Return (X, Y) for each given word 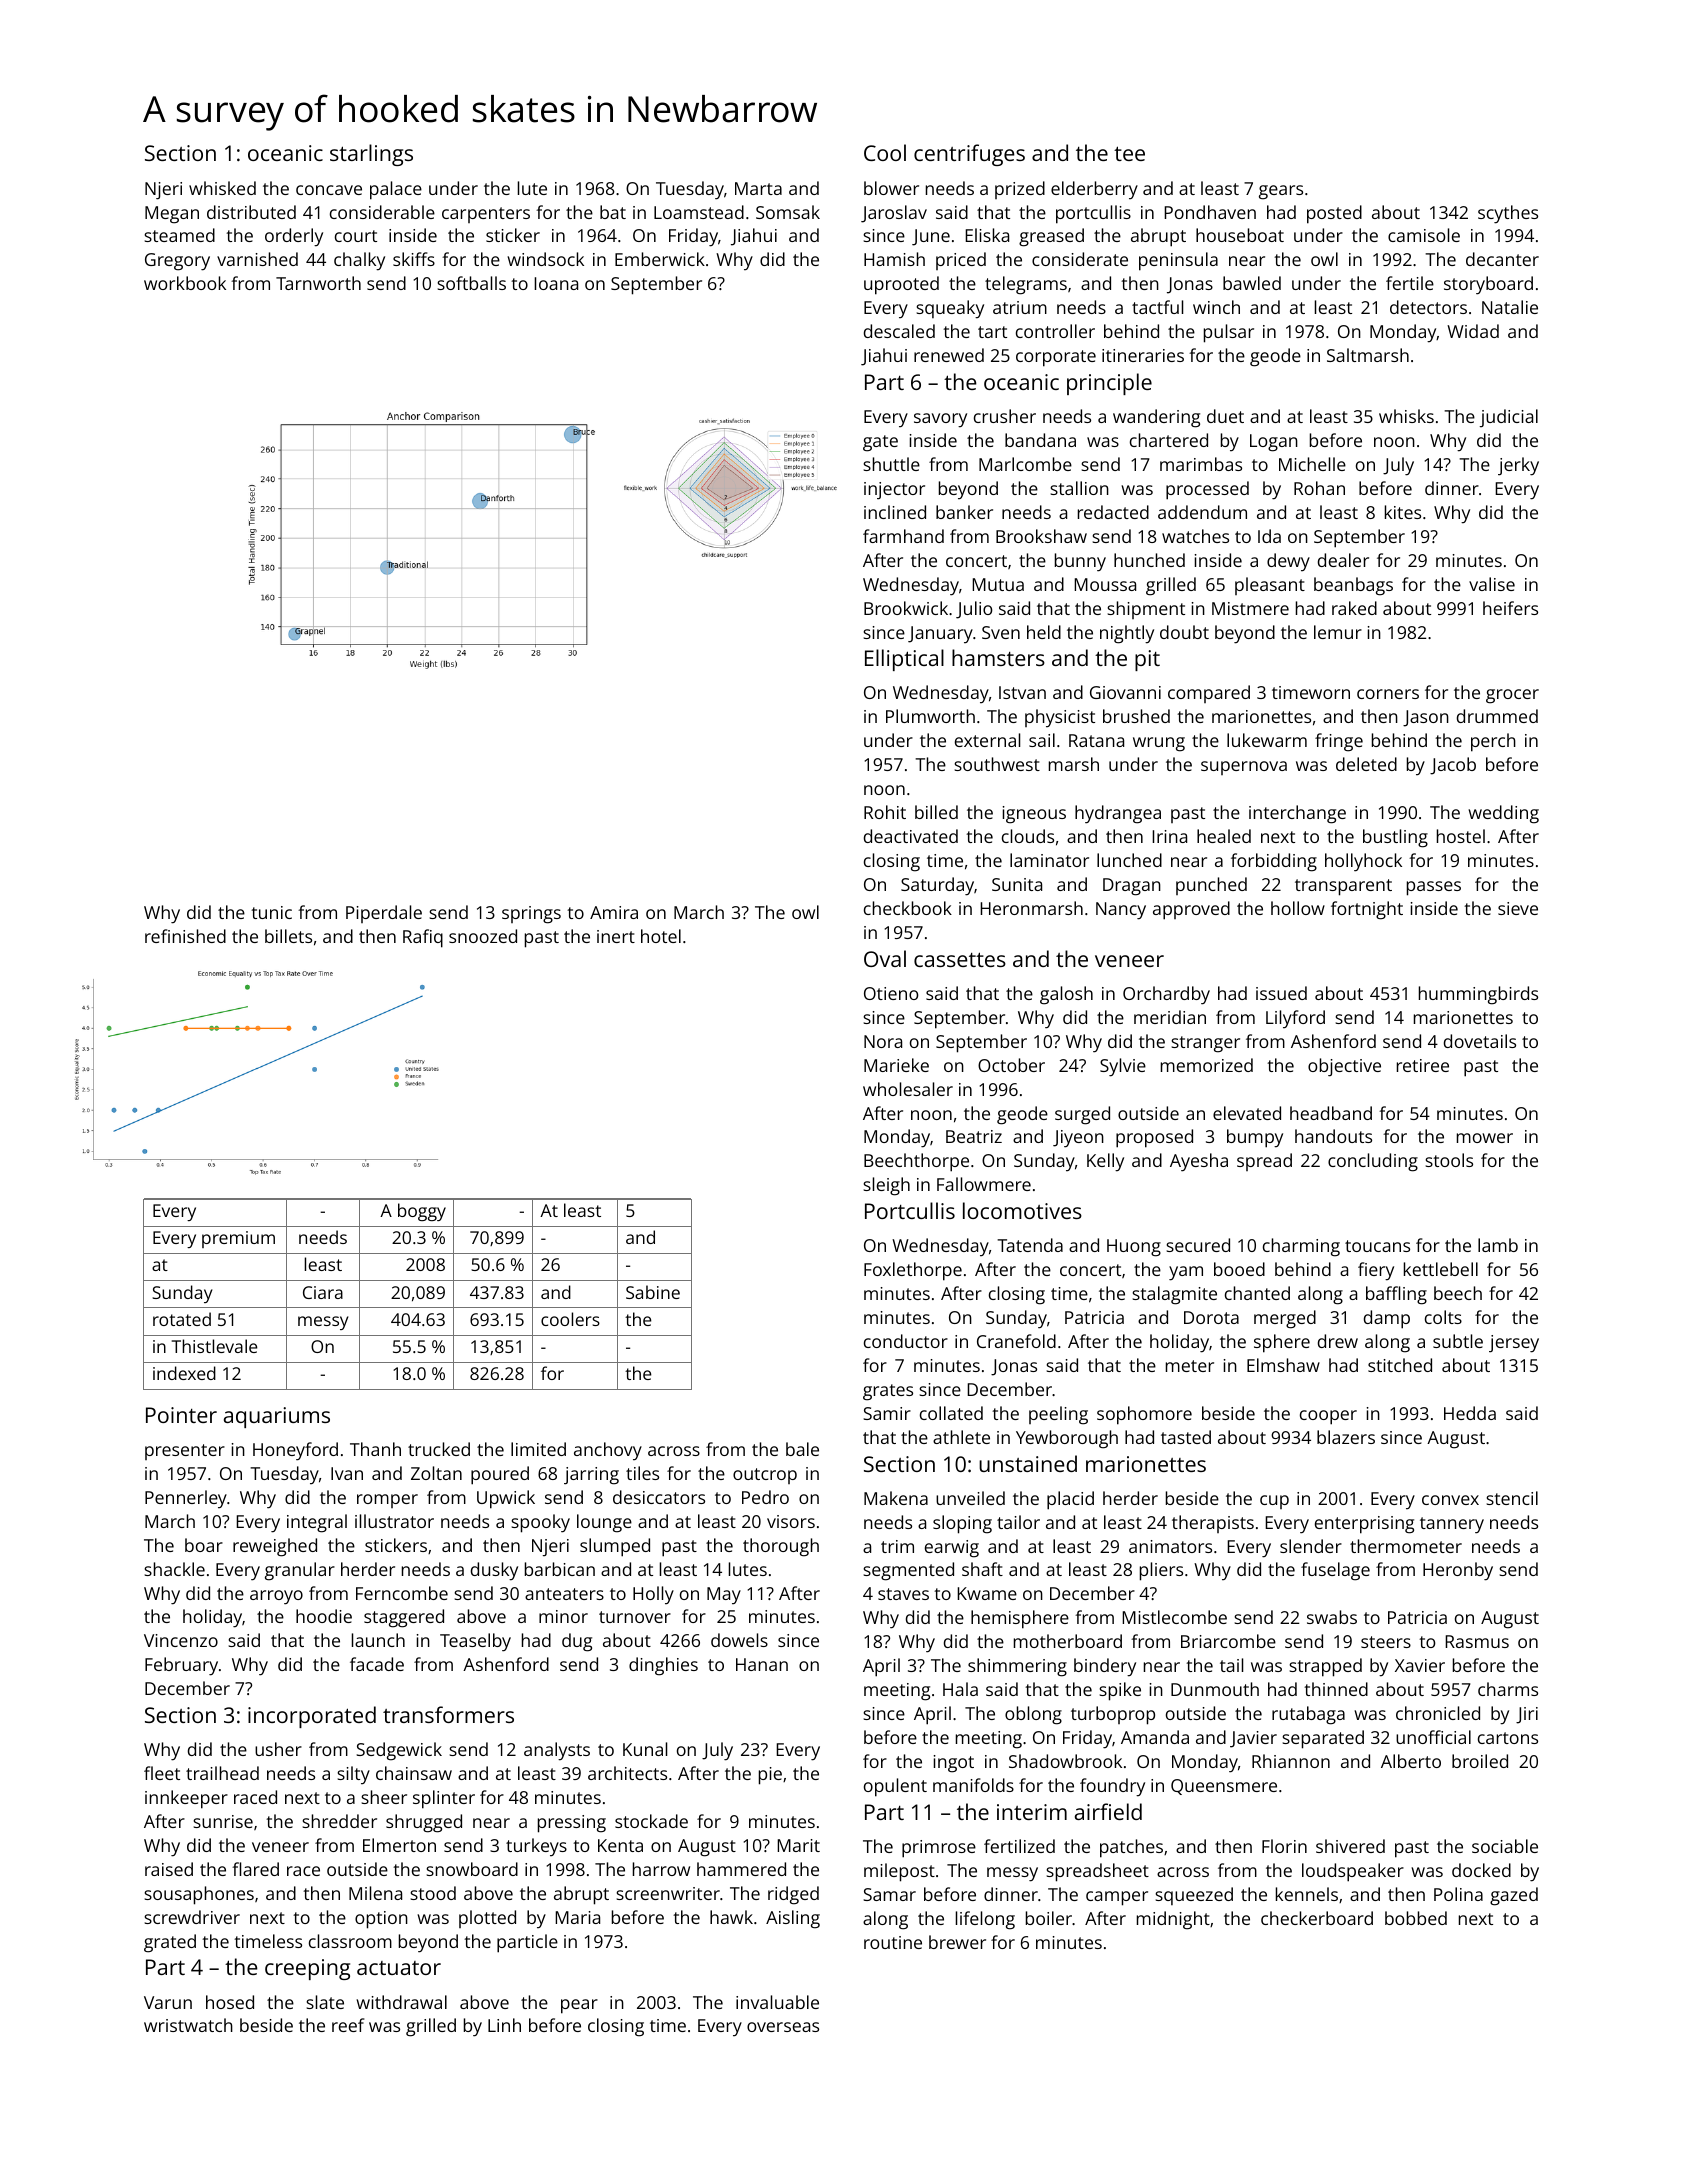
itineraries (1143, 355)
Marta (758, 188)
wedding (1503, 814)
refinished (185, 936)
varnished (257, 259)
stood (433, 1893)
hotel (661, 936)
